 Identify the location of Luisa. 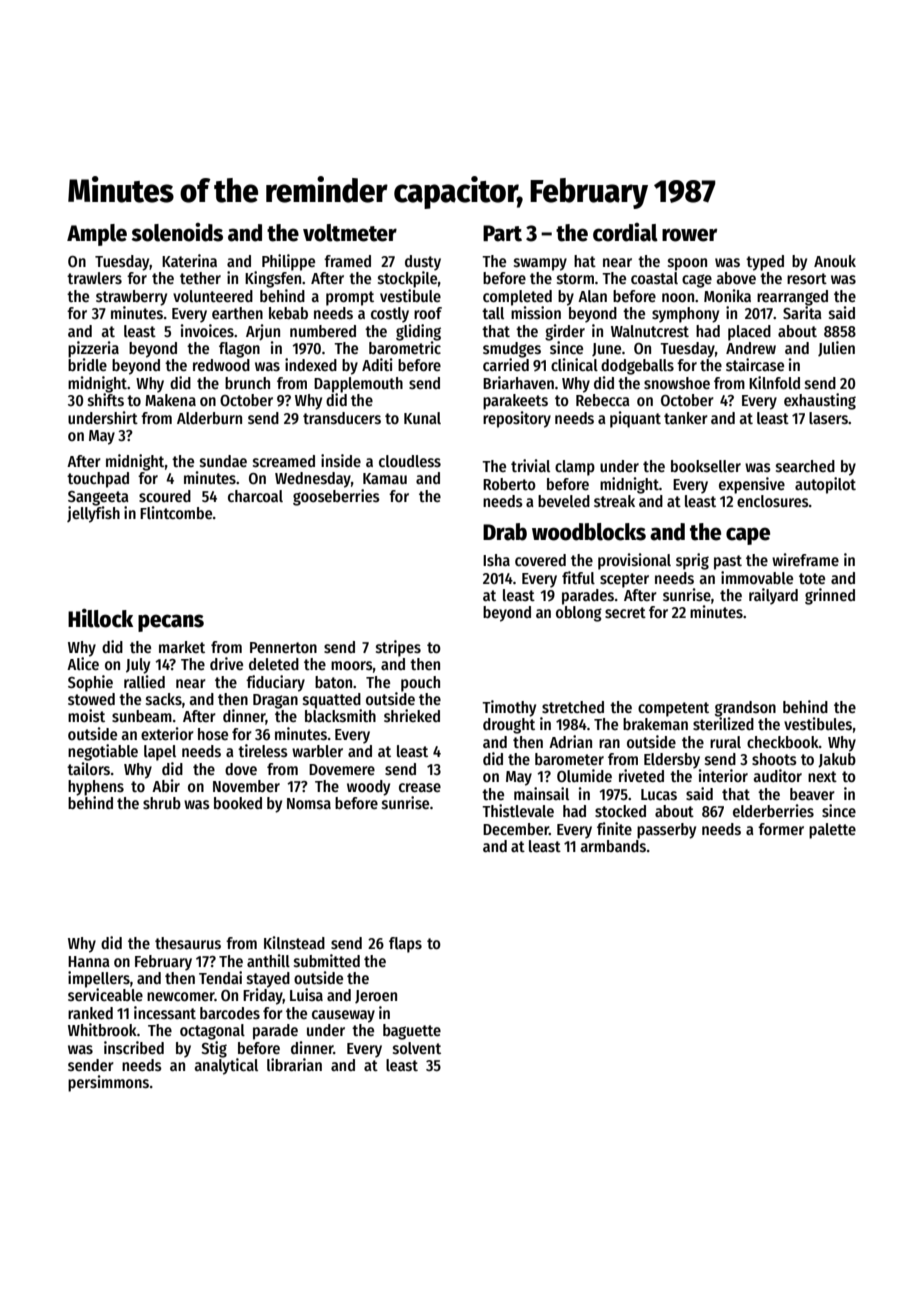
(306, 994).
